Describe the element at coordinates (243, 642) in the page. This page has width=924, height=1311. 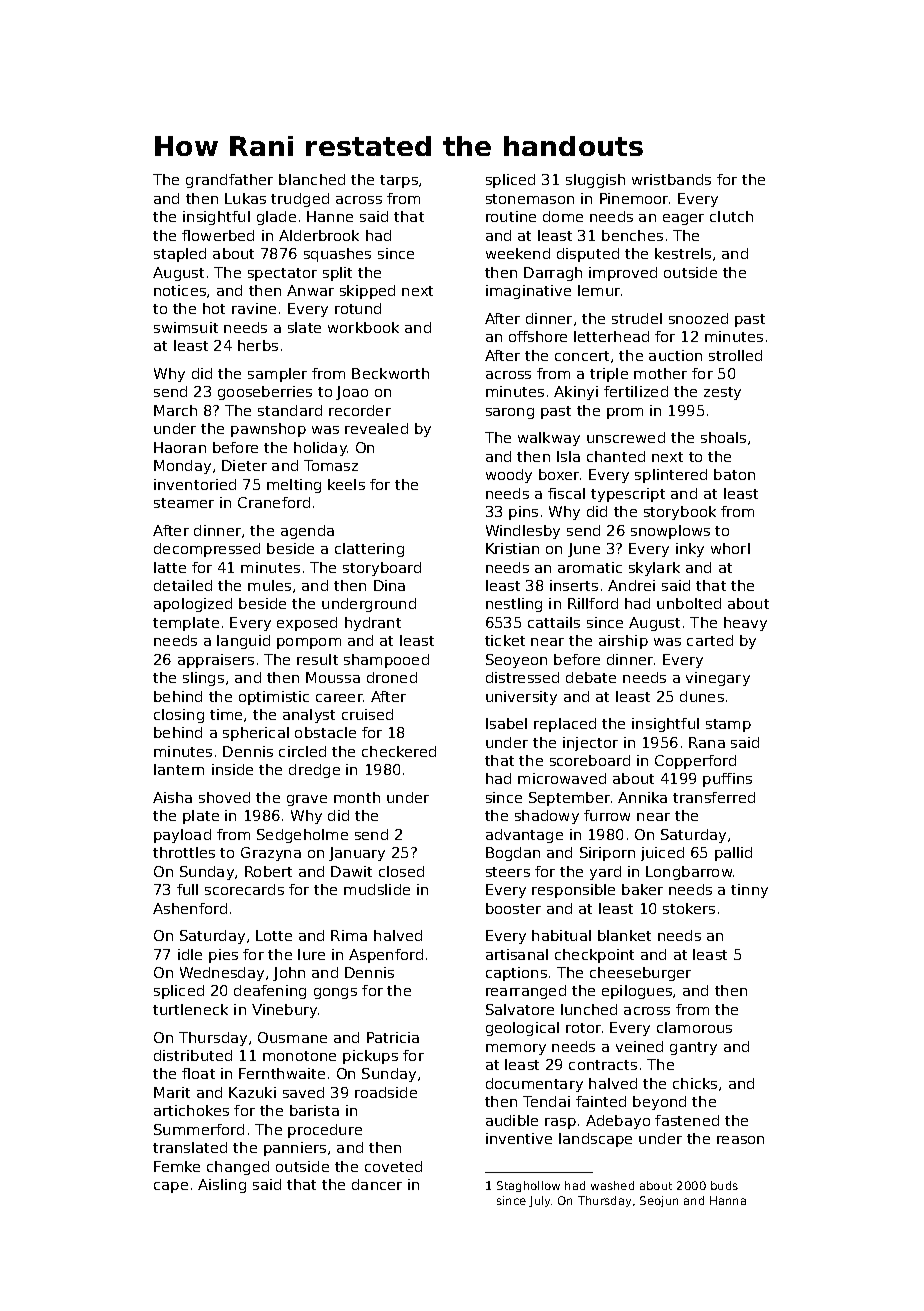
I see `languid` at that location.
